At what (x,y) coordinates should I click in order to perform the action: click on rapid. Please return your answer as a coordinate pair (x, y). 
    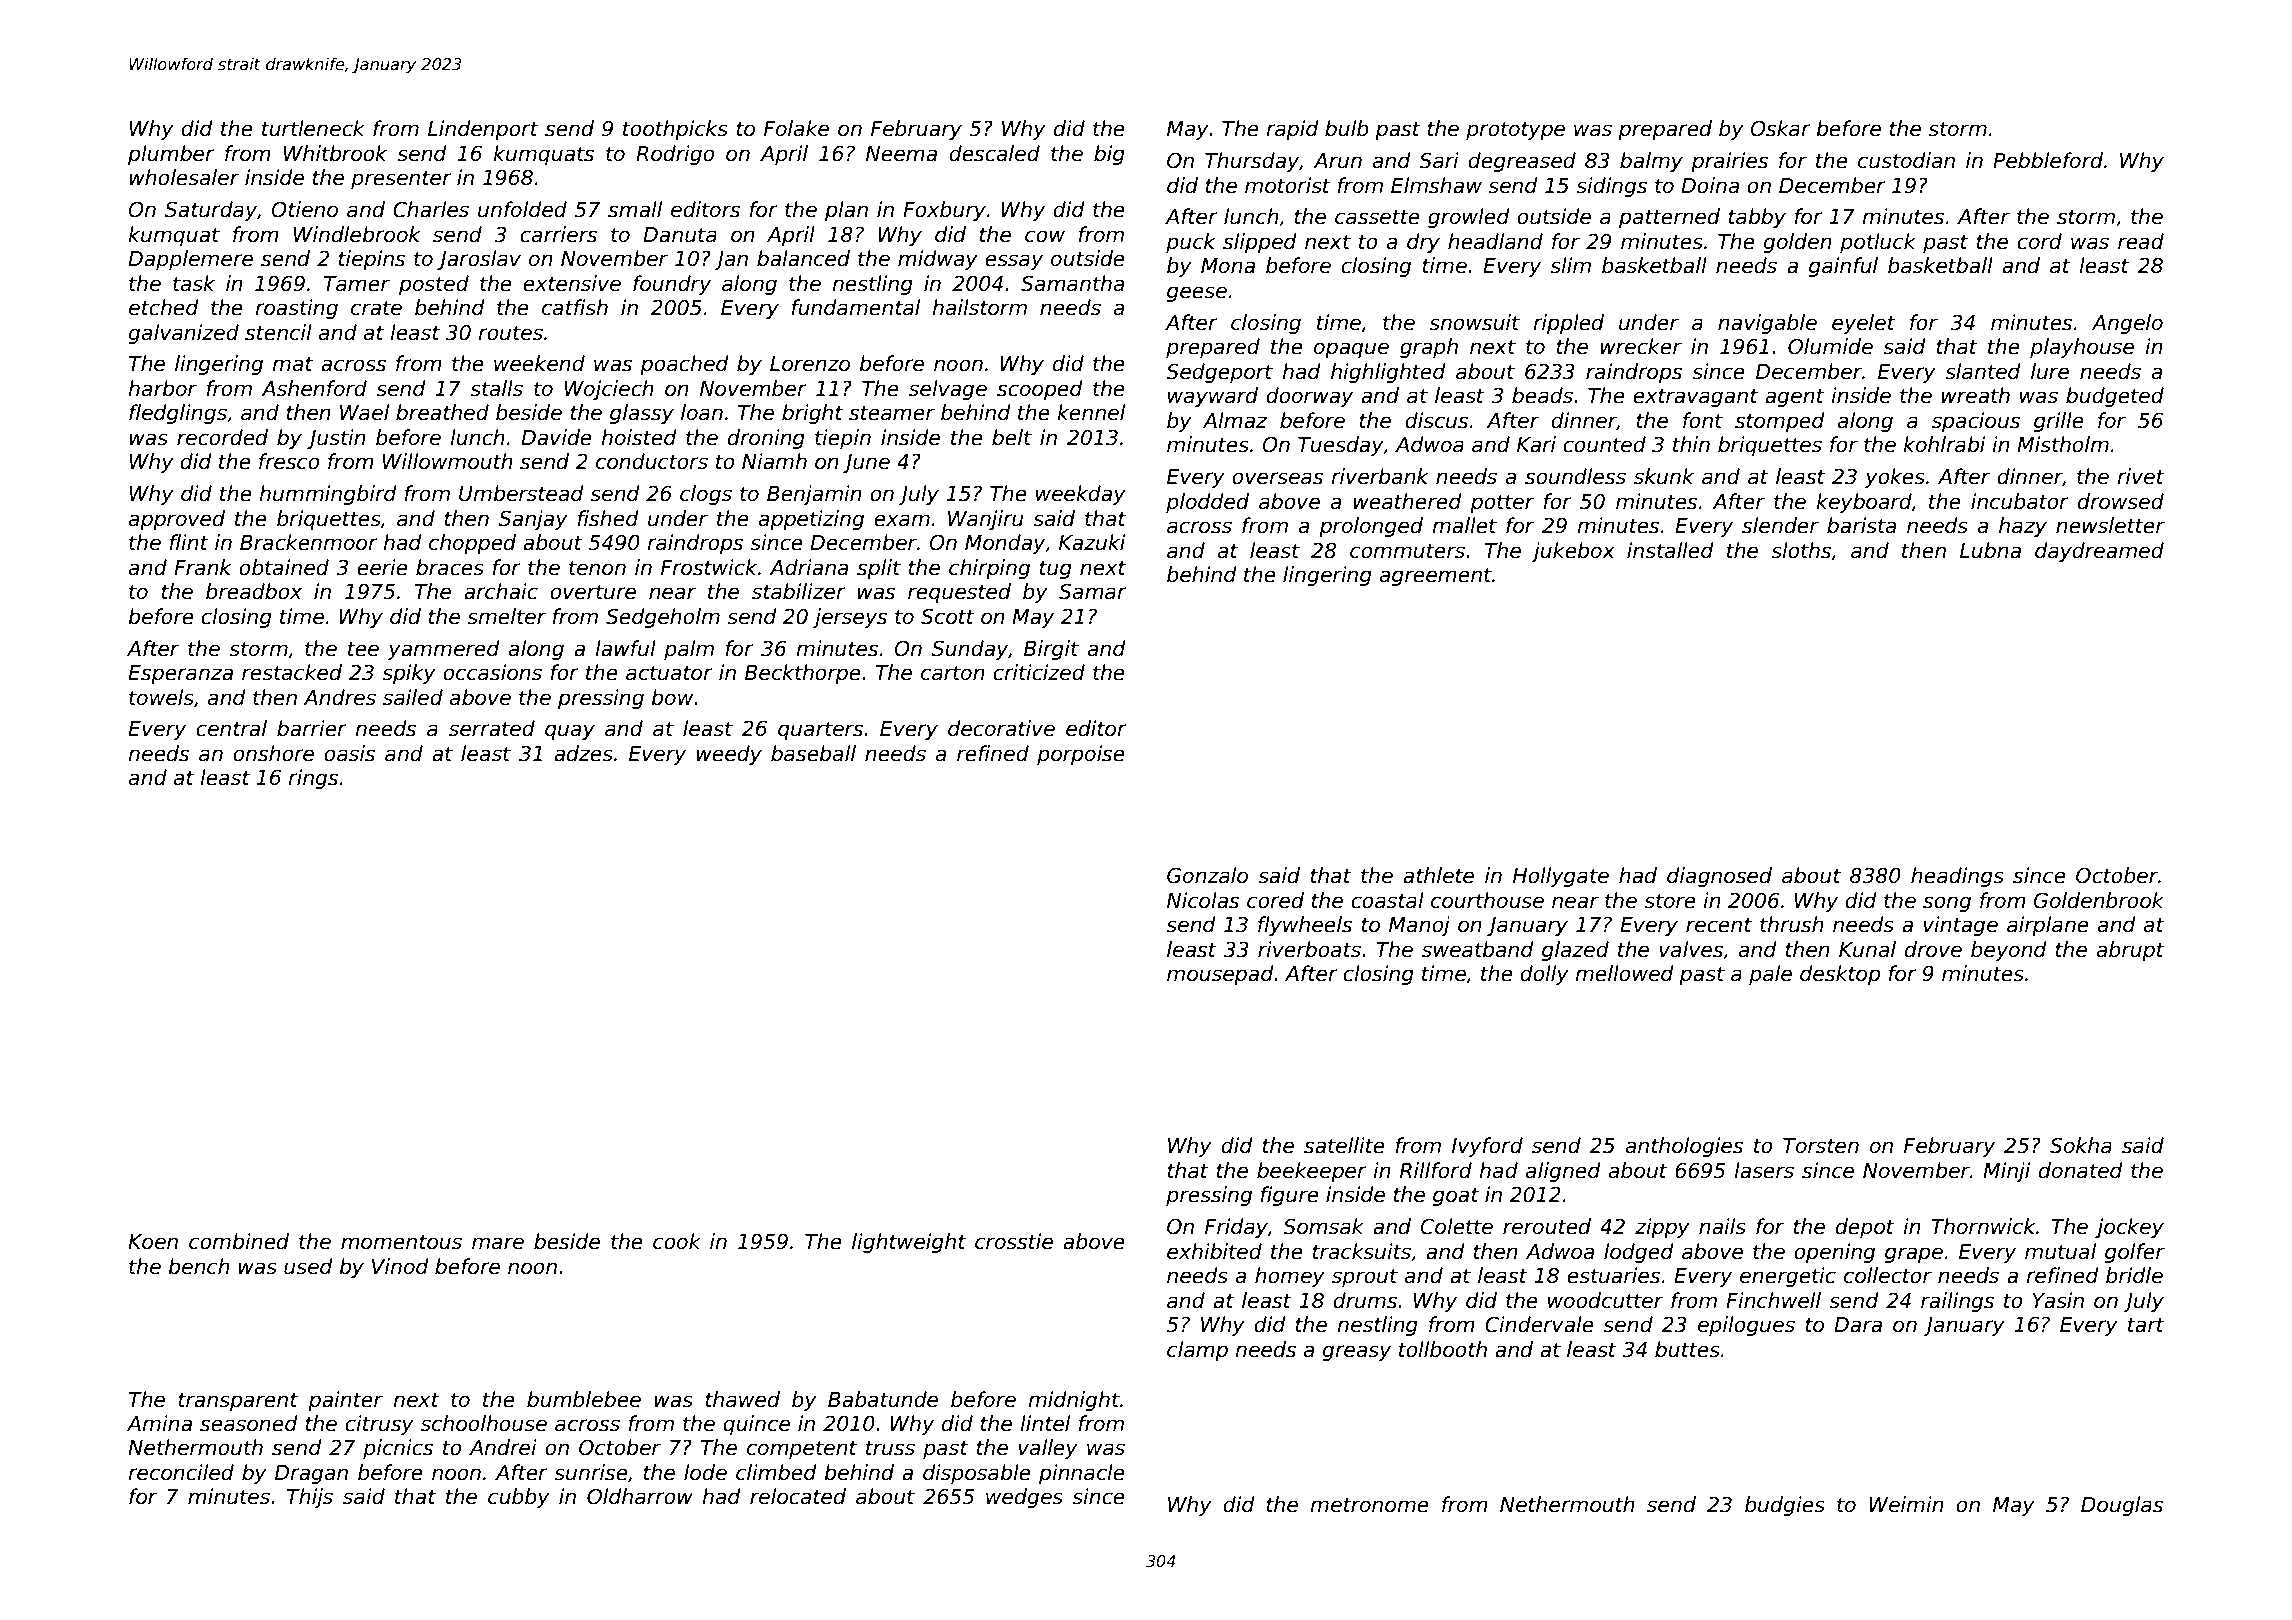
    Looking at the image, I should click on (1292, 130).
